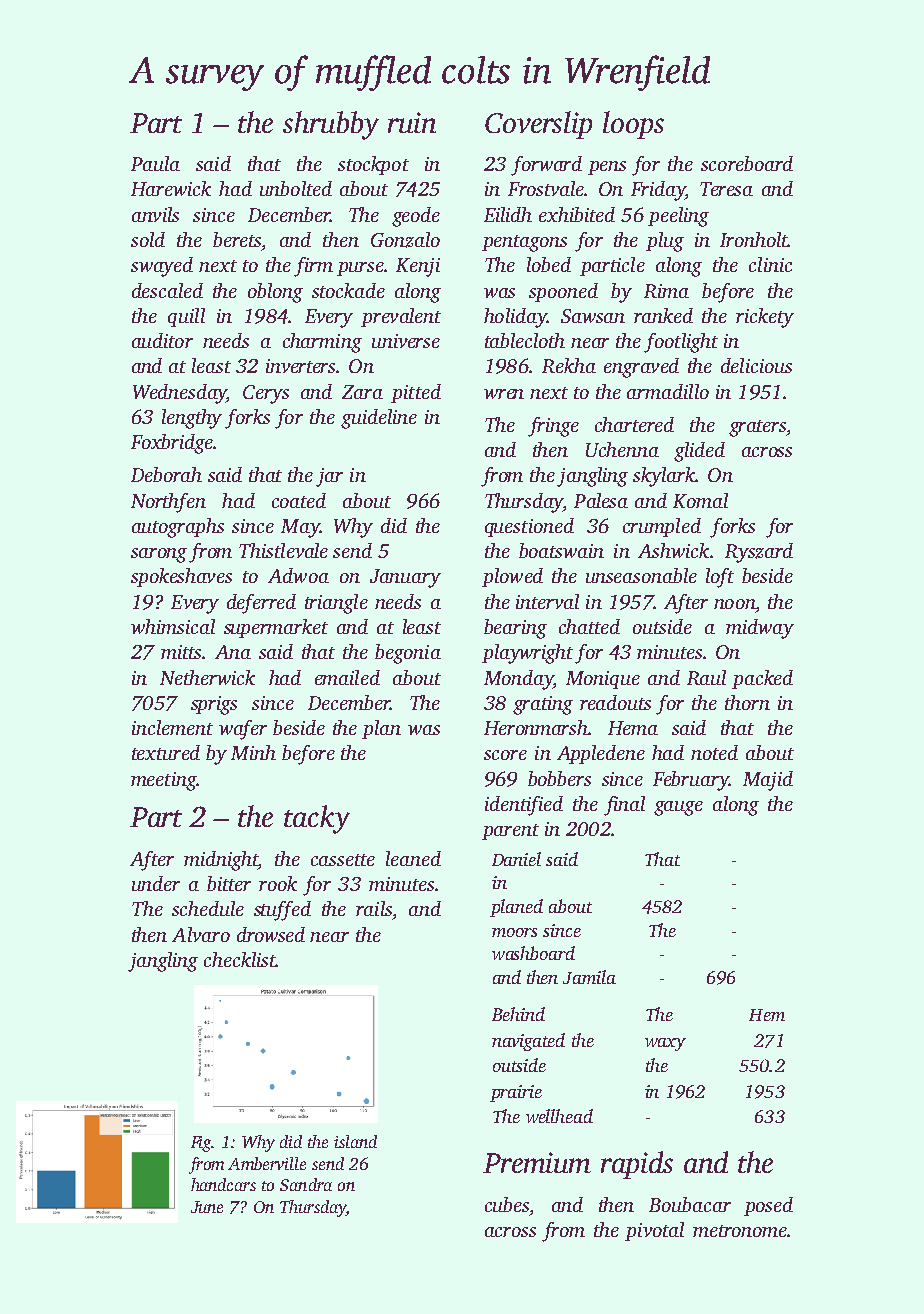  Describe the element at coordinates (408, 654) in the screenshot. I see `begonia` at that location.
